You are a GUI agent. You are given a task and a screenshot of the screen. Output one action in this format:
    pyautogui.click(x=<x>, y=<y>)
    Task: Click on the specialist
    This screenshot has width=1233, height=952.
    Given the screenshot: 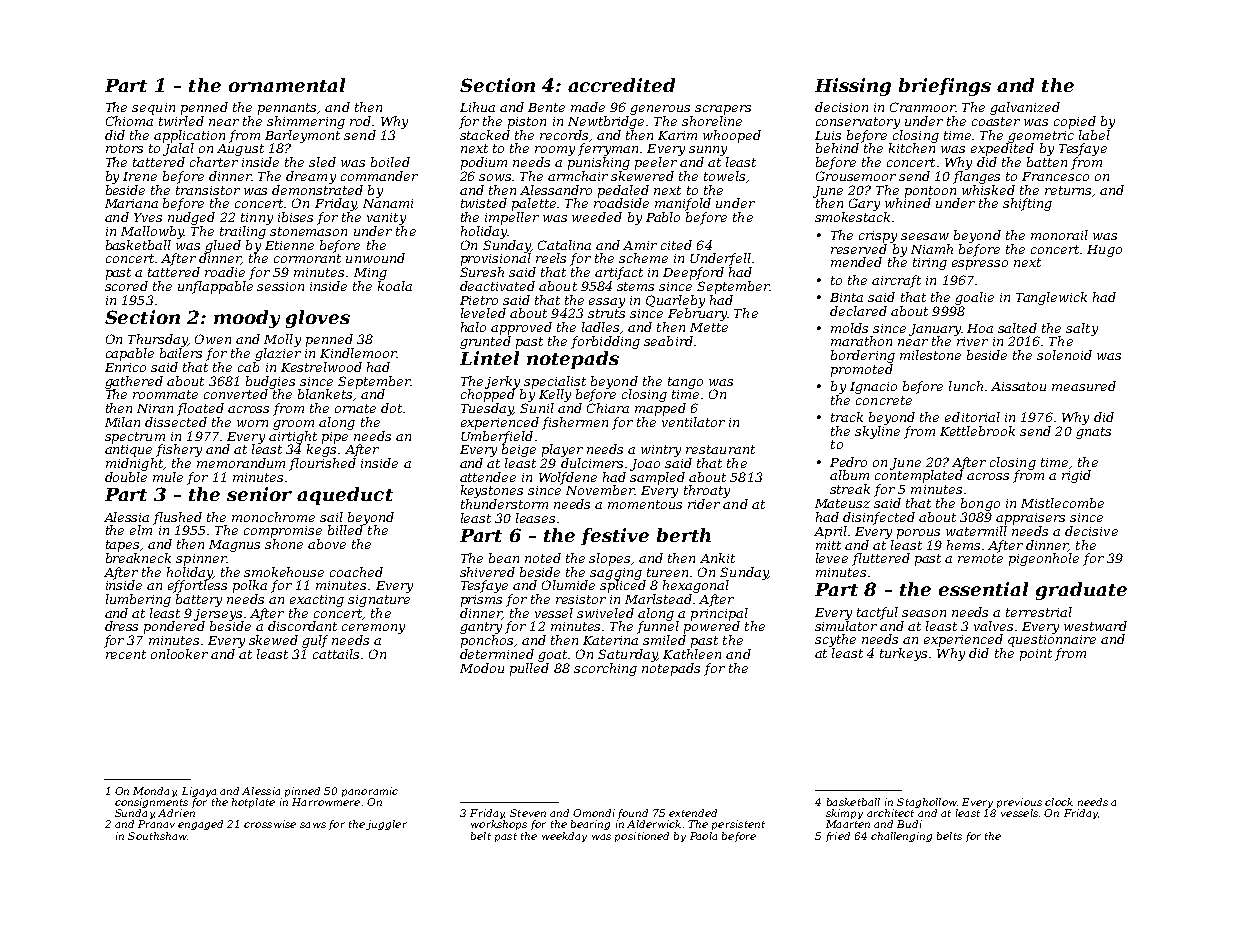 What is the action you would take?
    pyautogui.click(x=555, y=382)
